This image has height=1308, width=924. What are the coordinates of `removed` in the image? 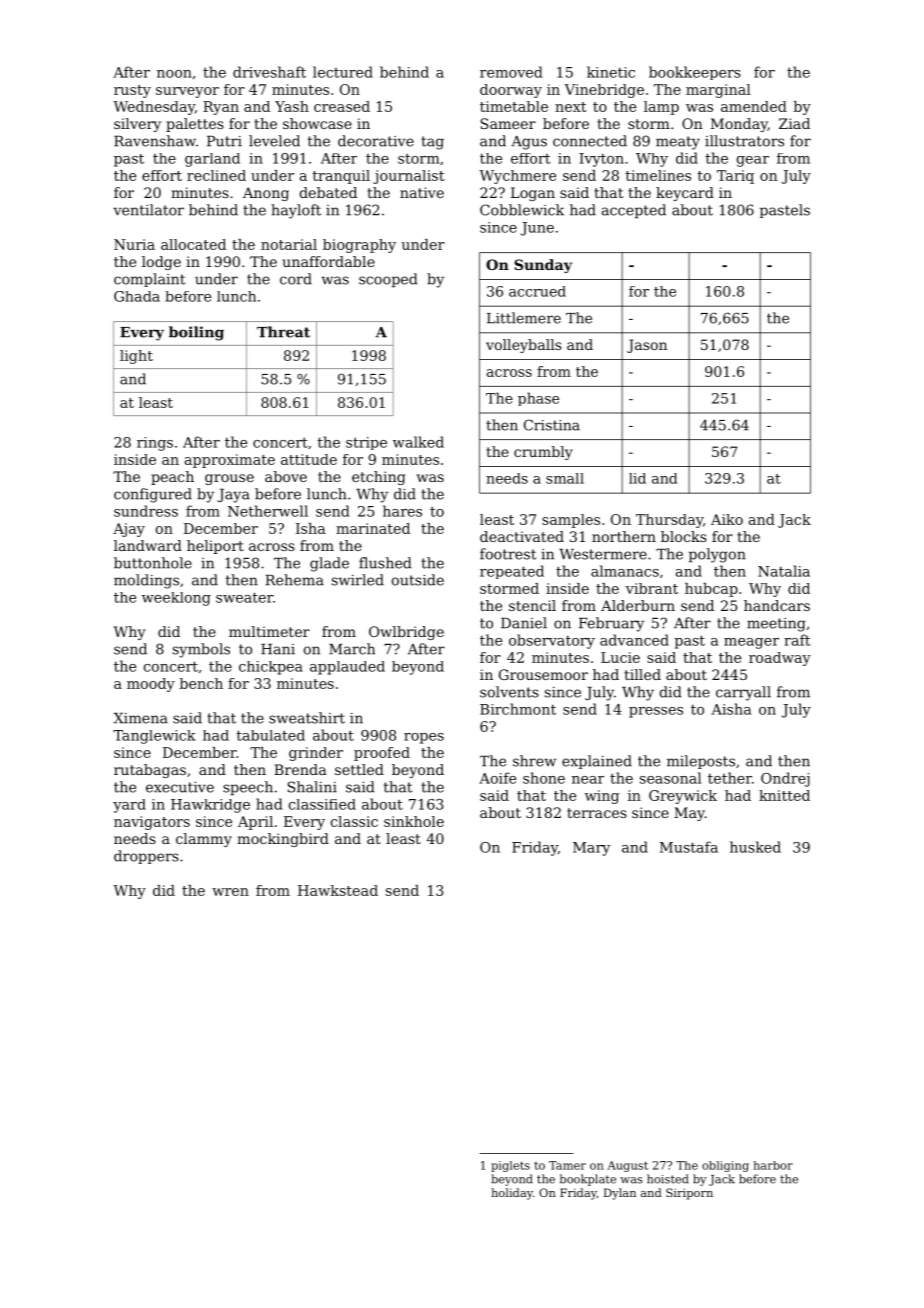 It's located at (511, 72).
